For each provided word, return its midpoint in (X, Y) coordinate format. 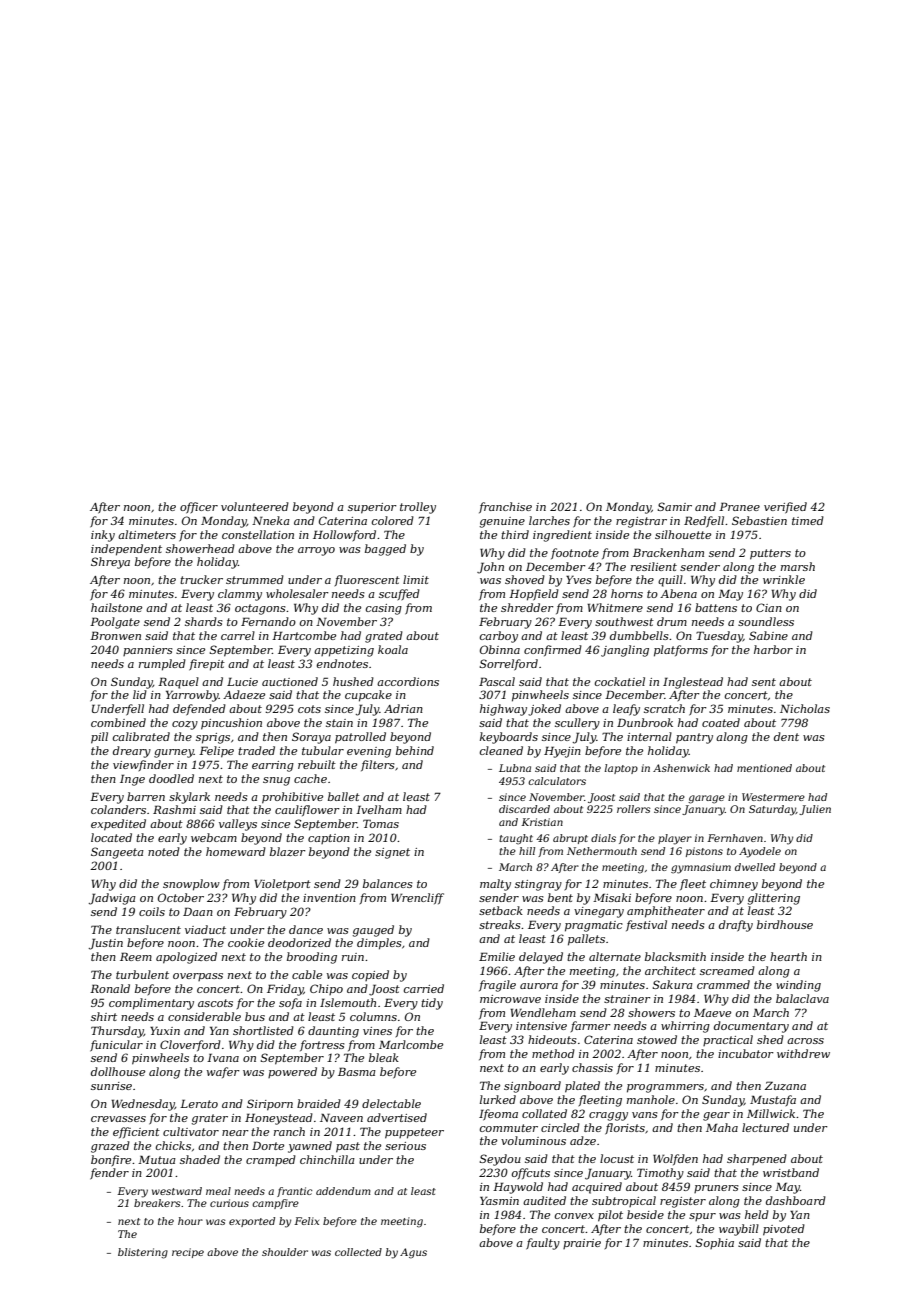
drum (672, 621)
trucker (201, 579)
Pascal (497, 681)
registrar (641, 522)
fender (109, 1174)
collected (358, 1252)
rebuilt (317, 764)
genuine (502, 522)
